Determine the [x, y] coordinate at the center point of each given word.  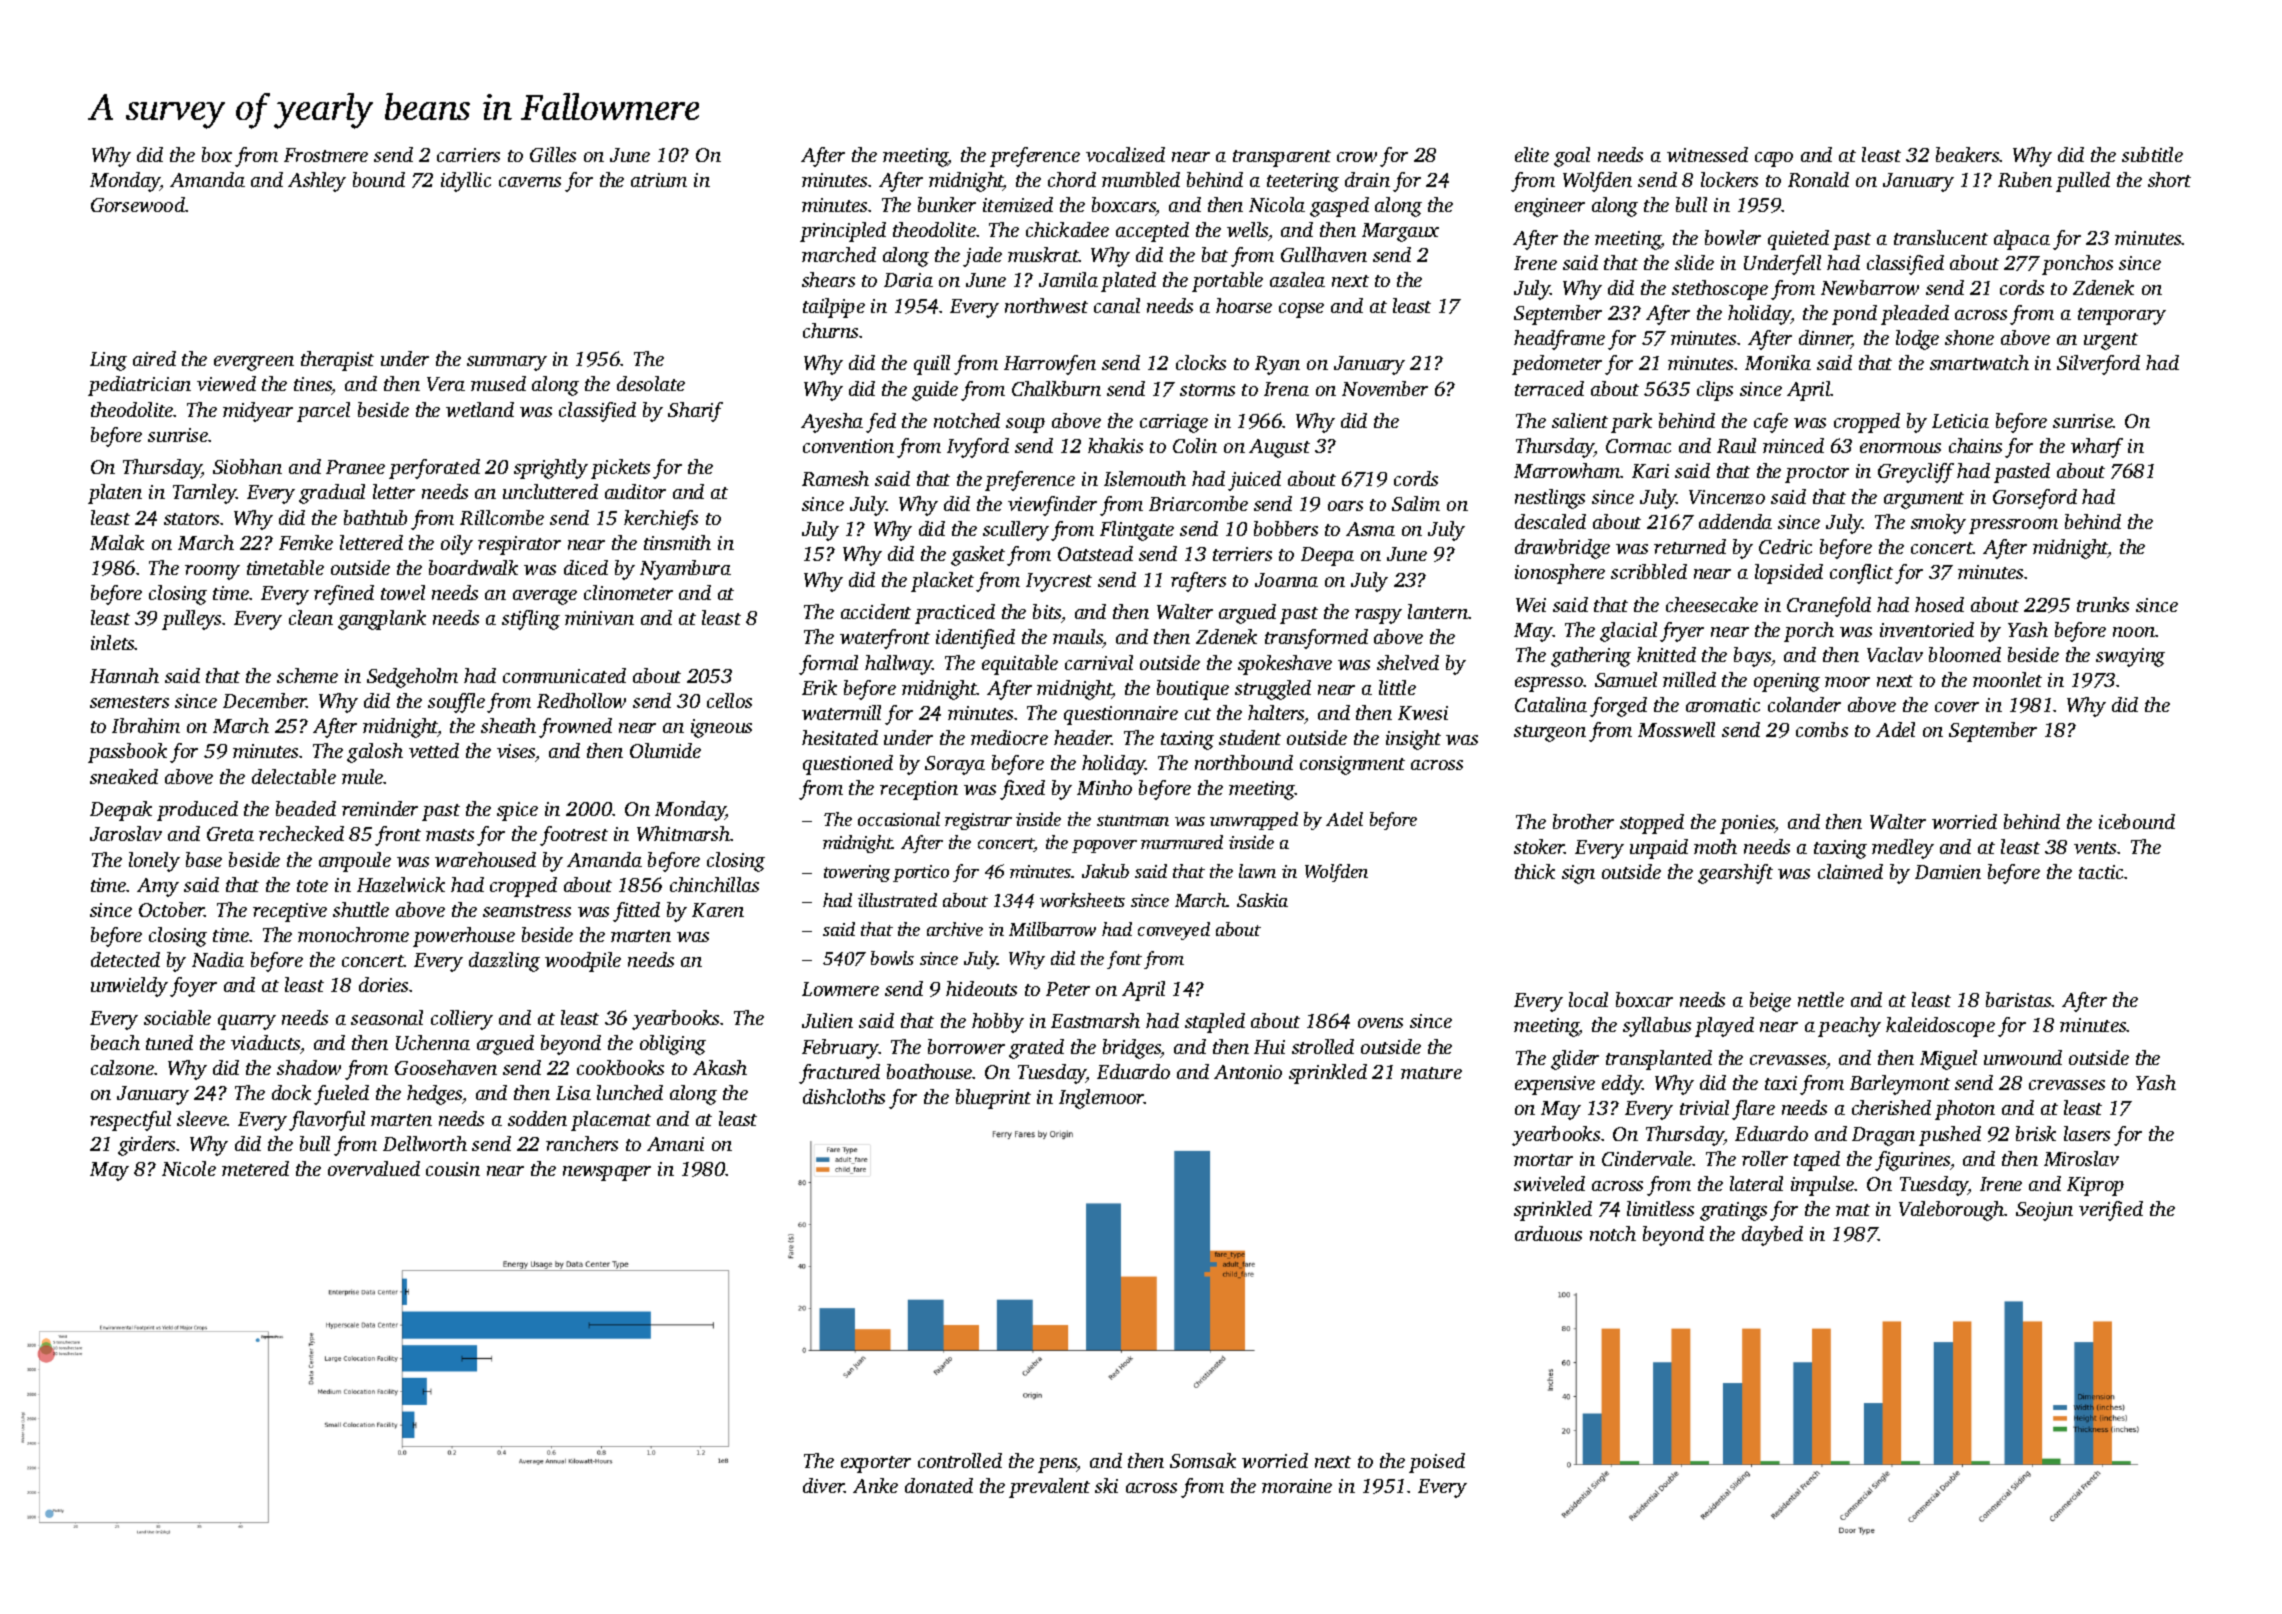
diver [824, 1485]
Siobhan [247, 466]
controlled [960, 1460]
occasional [899, 819]
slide [1694, 262]
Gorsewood [138, 204]
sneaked [124, 776]
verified [2111, 1211]
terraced [1549, 388]
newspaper [607, 1173]
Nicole [189, 1168]
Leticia [1960, 421]
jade [982, 257]
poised [1437, 1463]
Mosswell [1676, 729]
